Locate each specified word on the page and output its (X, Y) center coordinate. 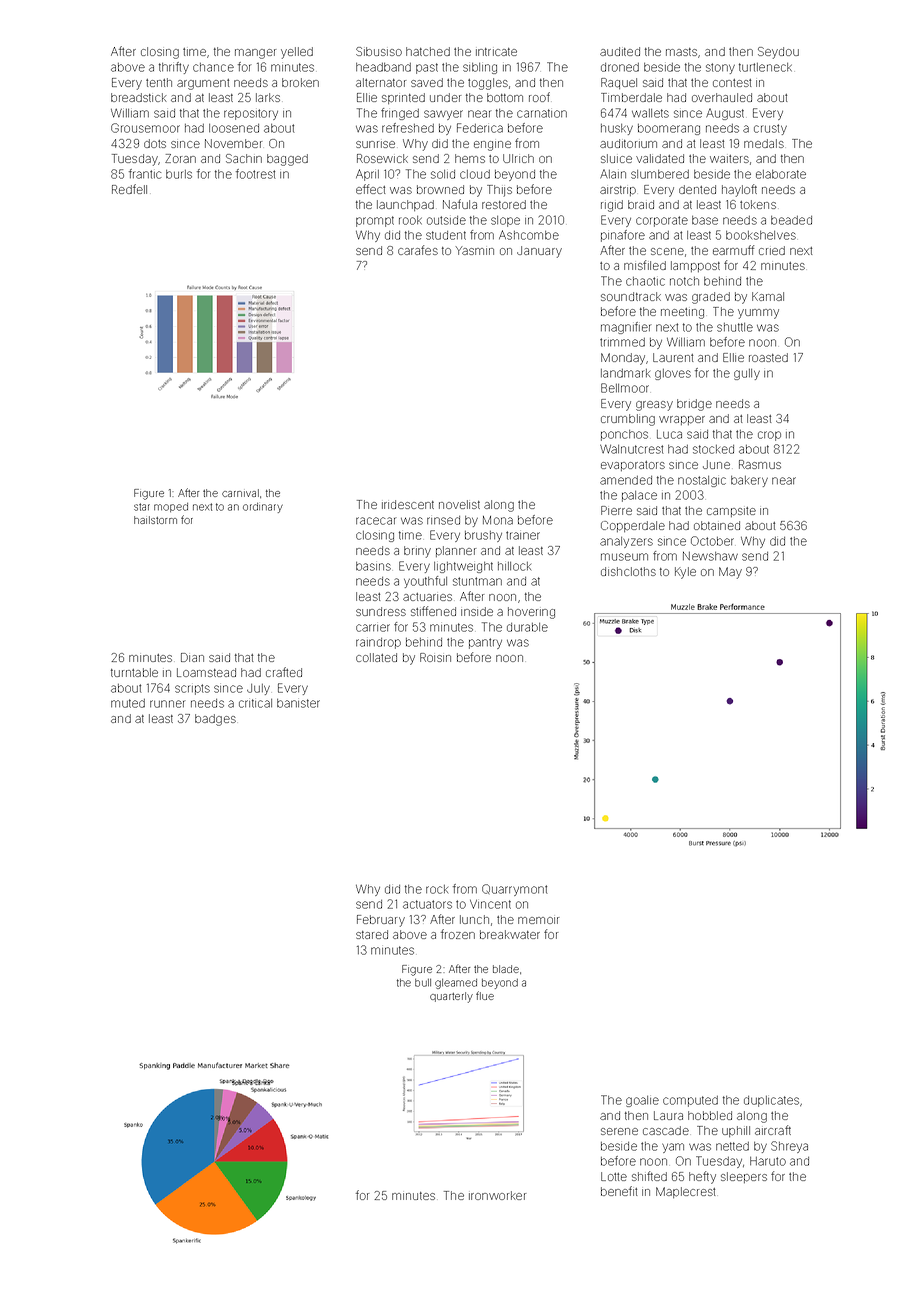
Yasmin (474, 250)
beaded (791, 220)
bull (423, 983)
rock (437, 889)
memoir (539, 920)
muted (128, 703)
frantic (145, 174)
